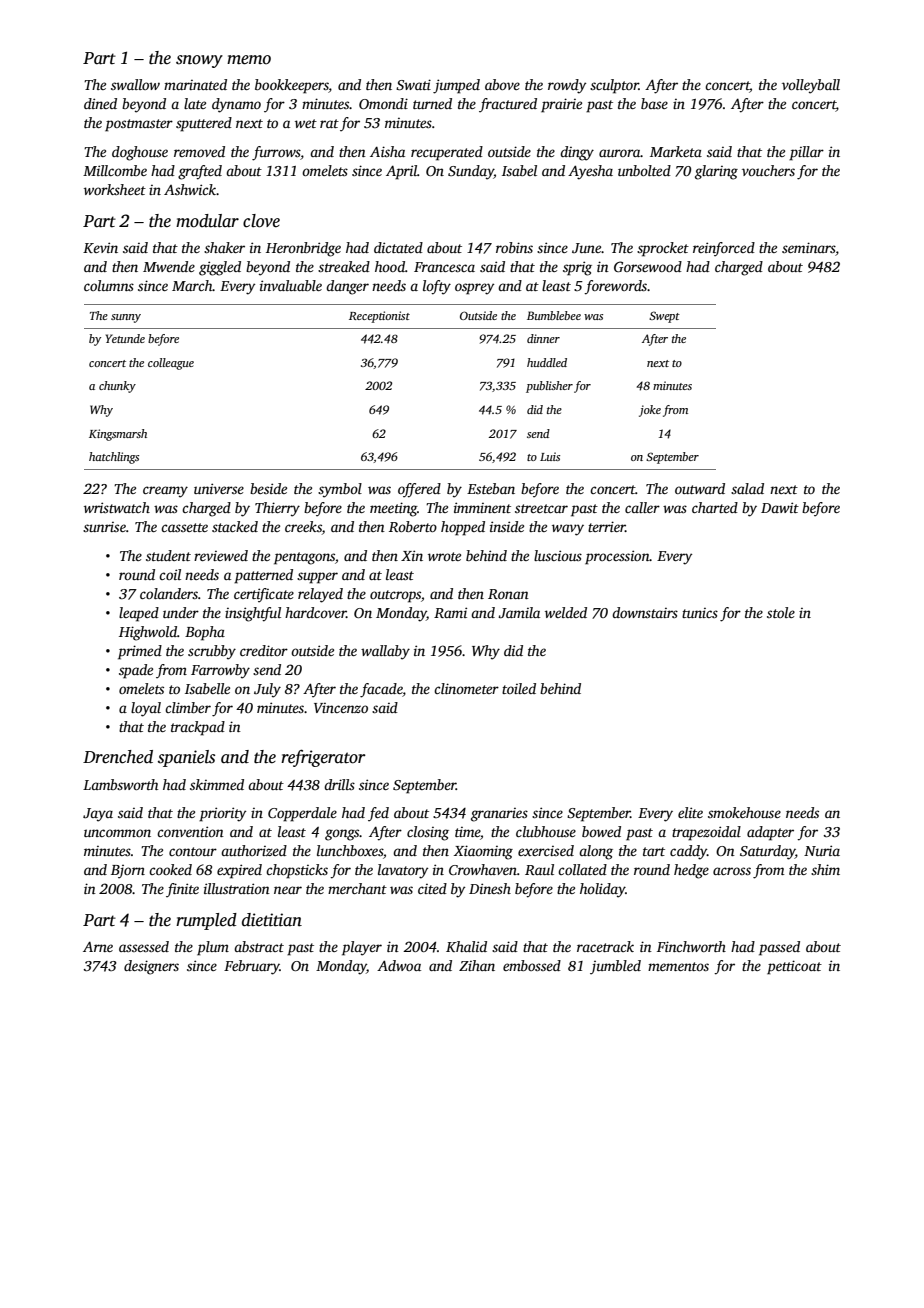 Image resolution: width=924 pixels, height=1308 pixels. Describe the element at coordinates (385, 652) in the document. I see `wallaby` at that location.
